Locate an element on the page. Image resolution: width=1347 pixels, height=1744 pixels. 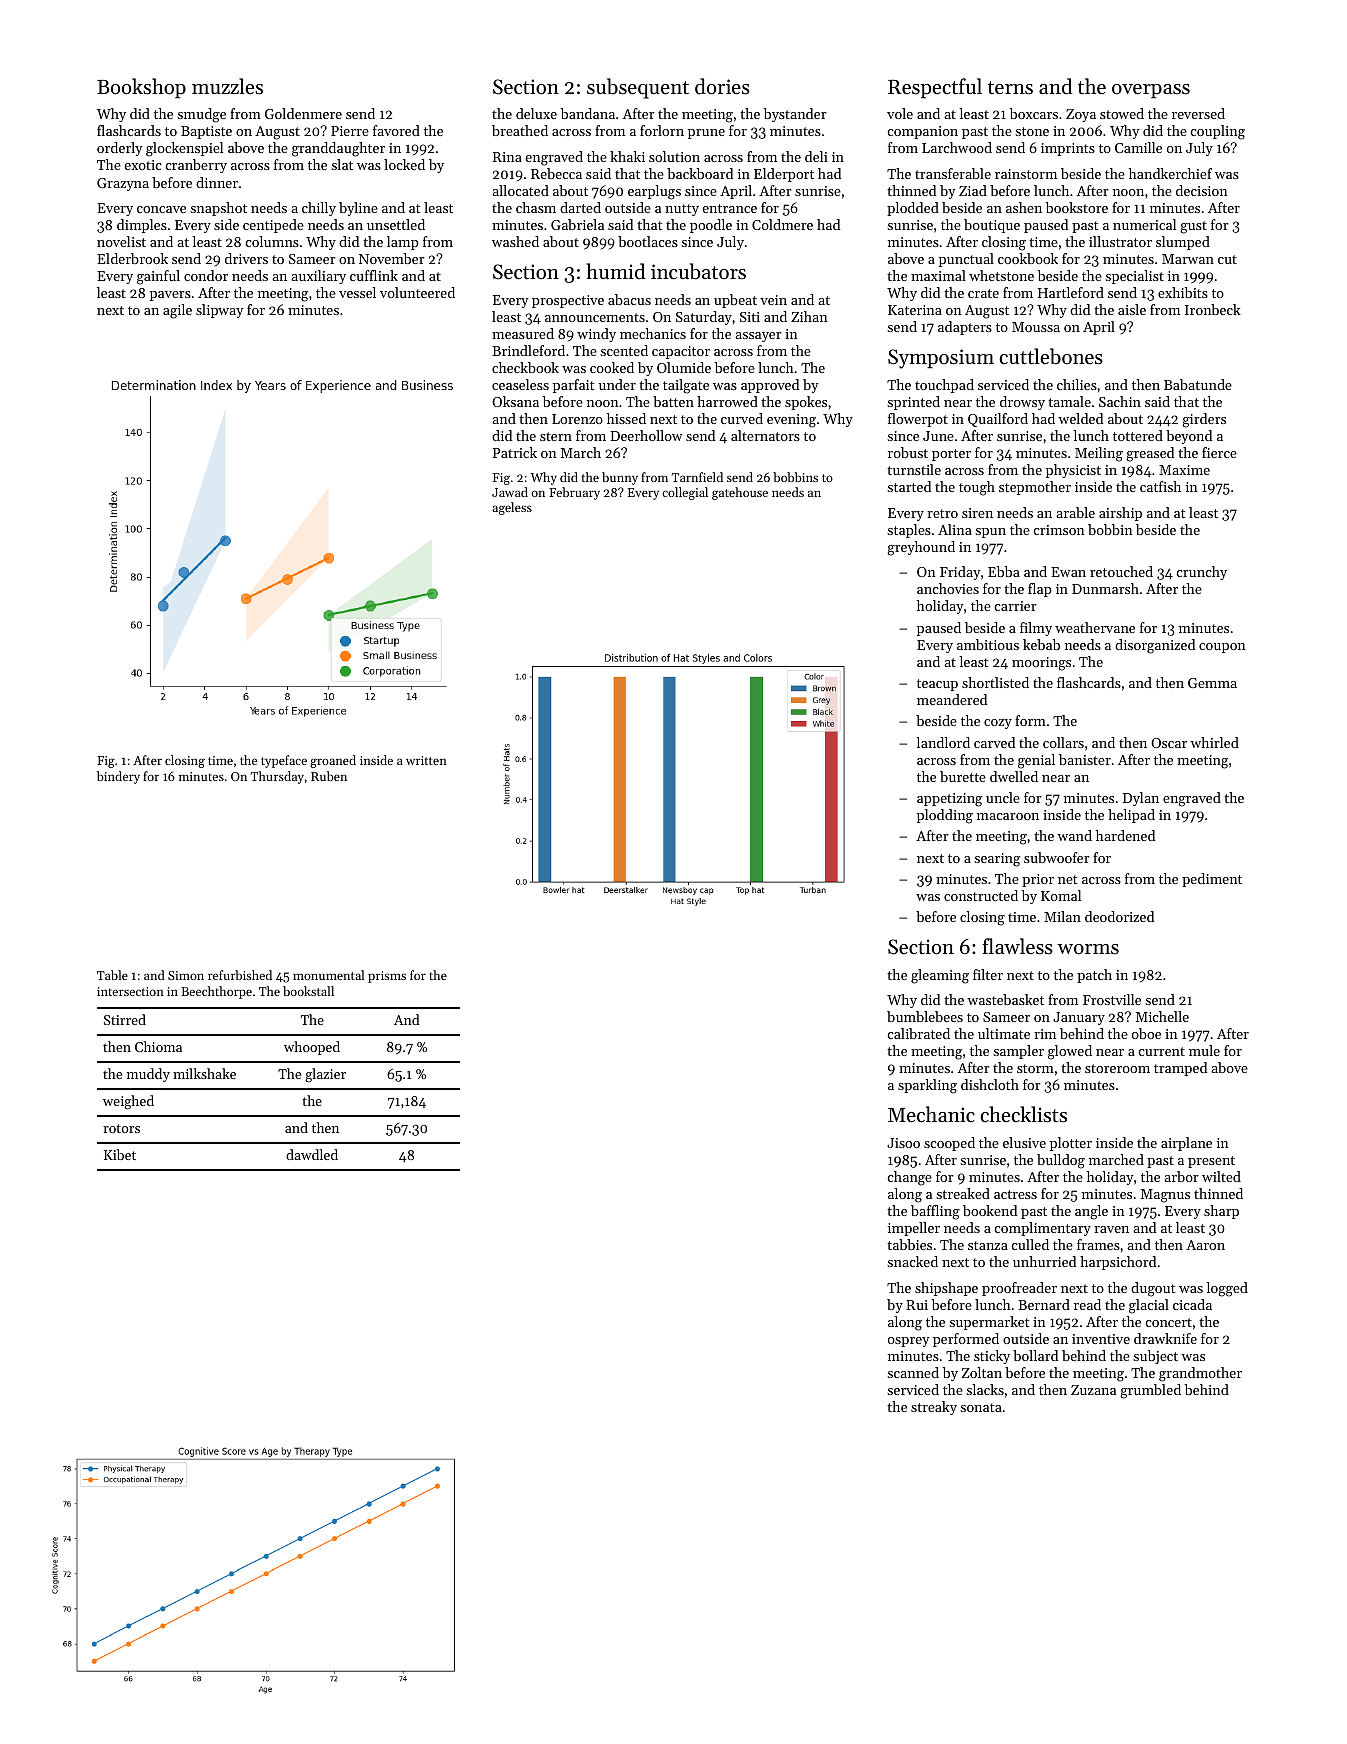
ageless is located at coordinates (512, 508).
